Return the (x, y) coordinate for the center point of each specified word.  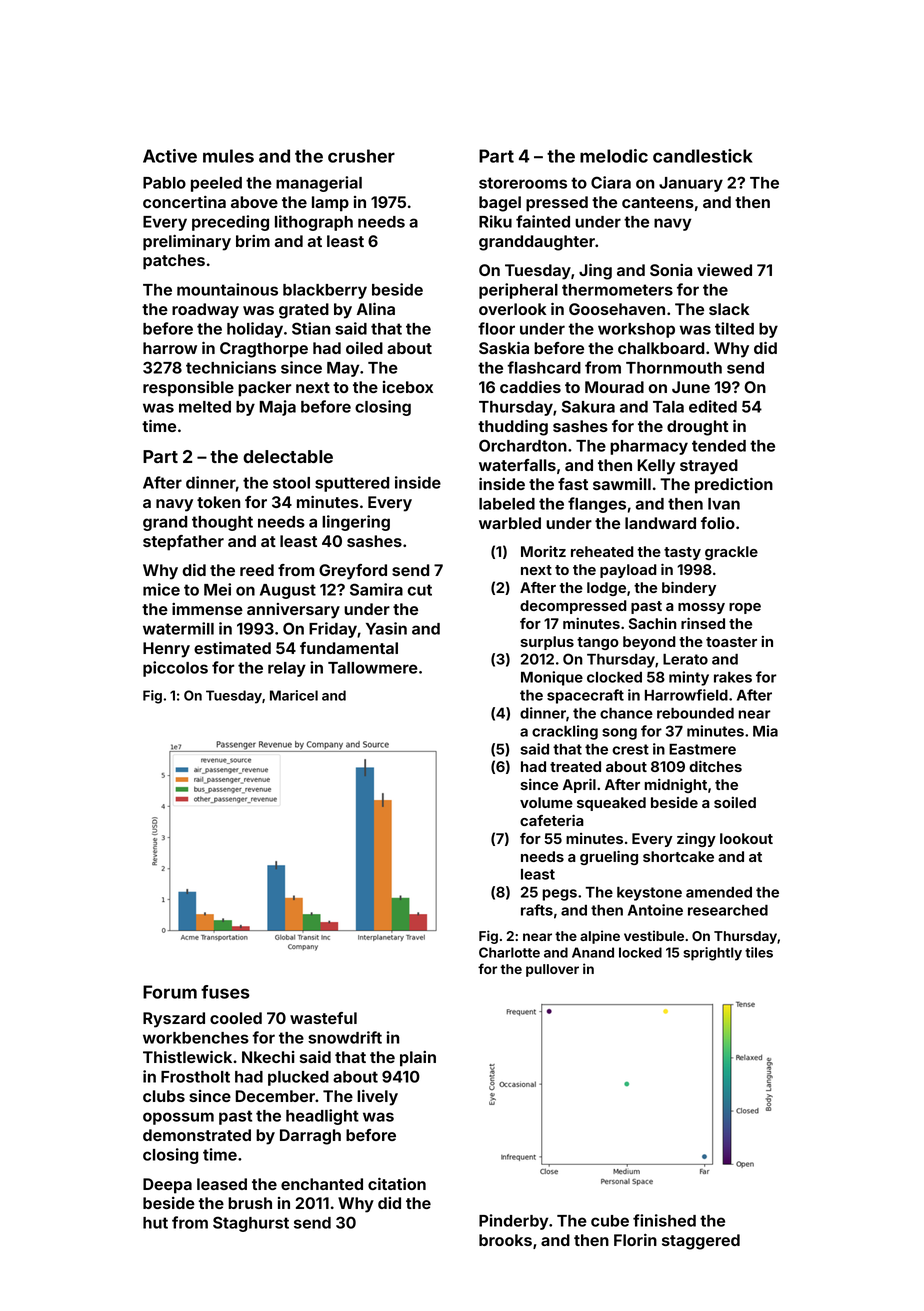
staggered (701, 1242)
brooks (505, 1240)
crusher (361, 156)
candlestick (703, 156)
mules (228, 156)
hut (155, 1223)
